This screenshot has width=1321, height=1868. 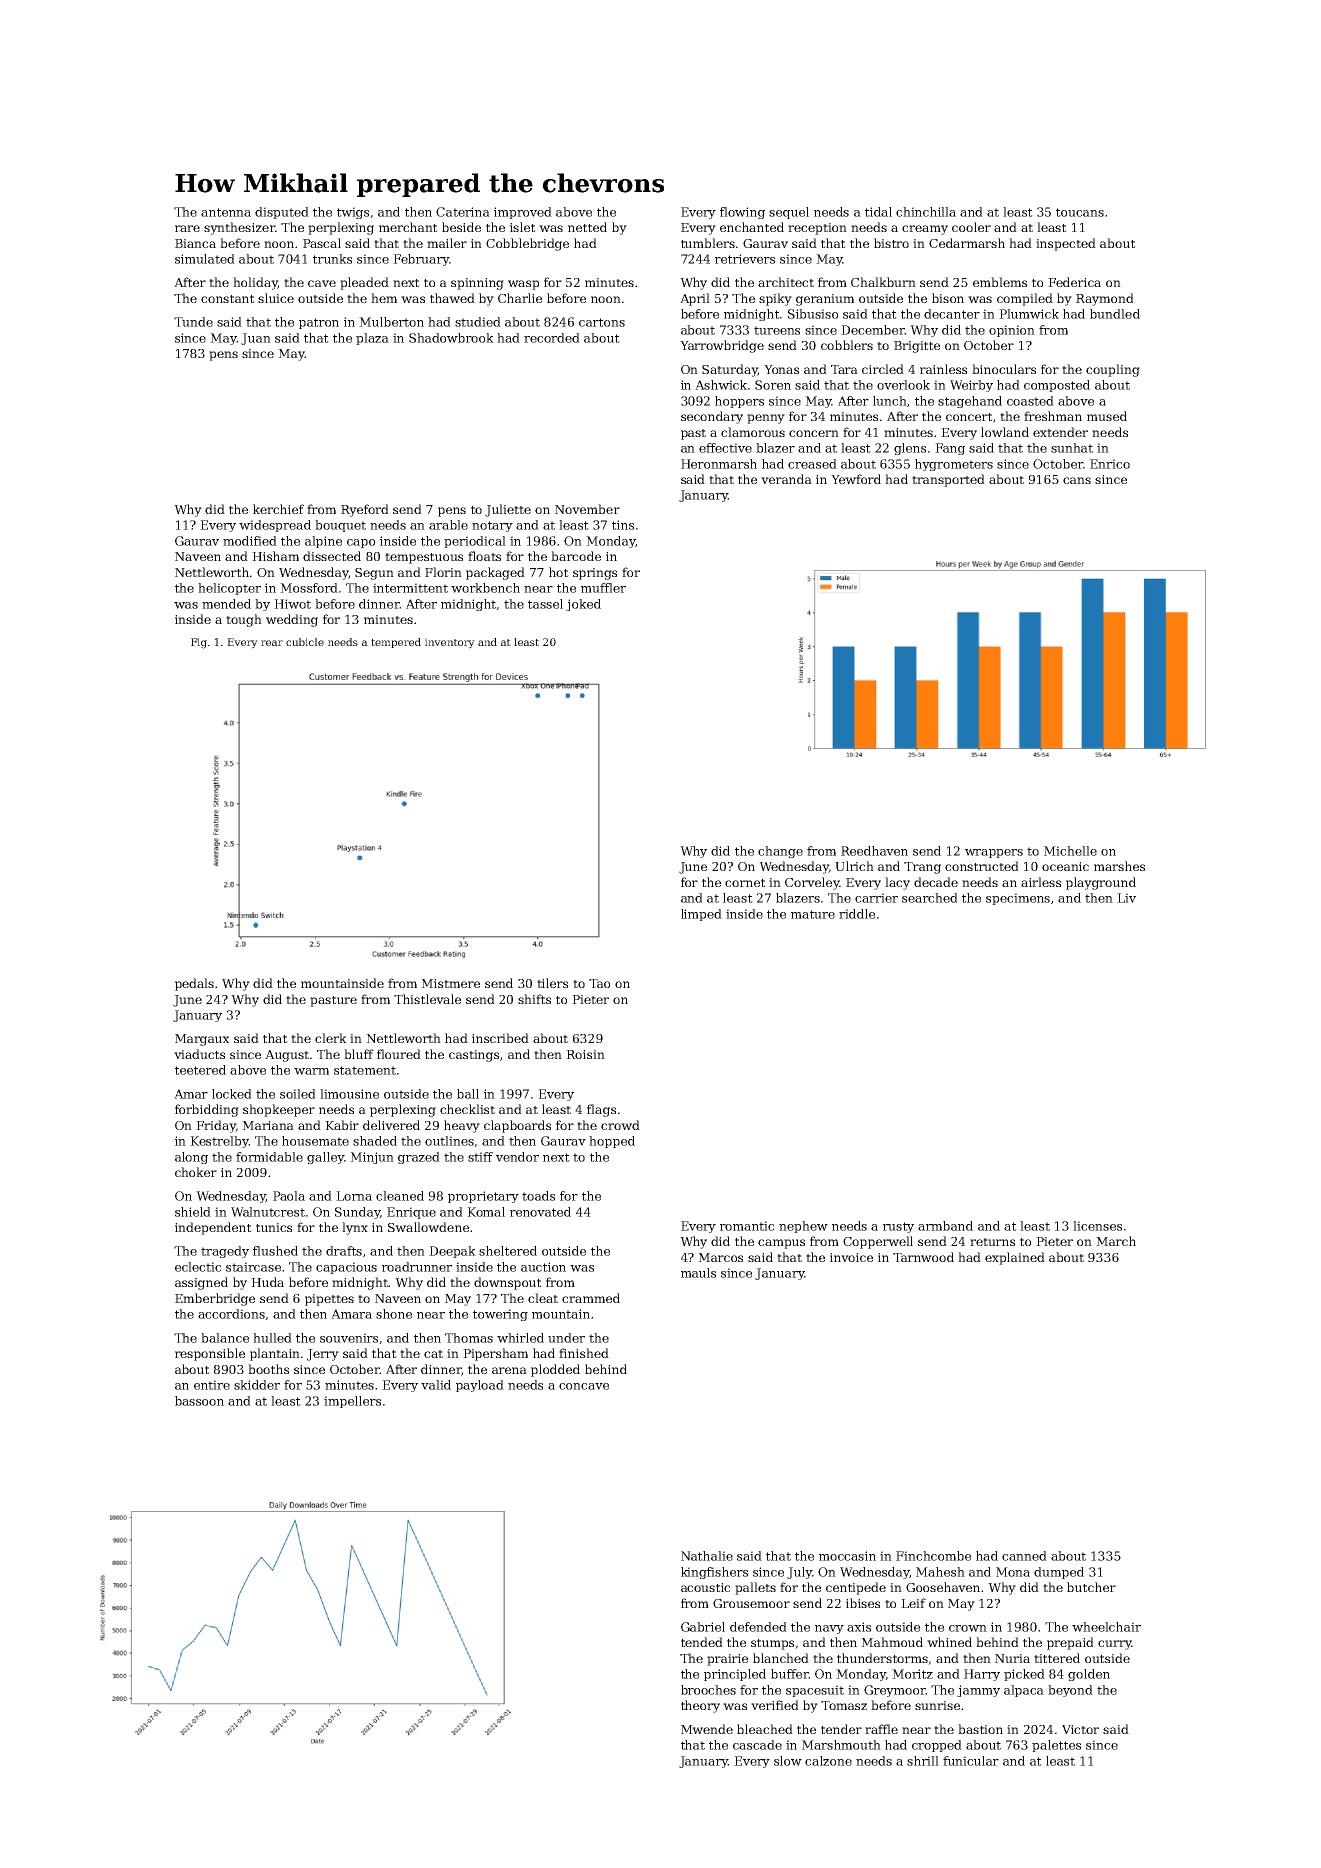 I want to click on joked, so click(x=583, y=605).
